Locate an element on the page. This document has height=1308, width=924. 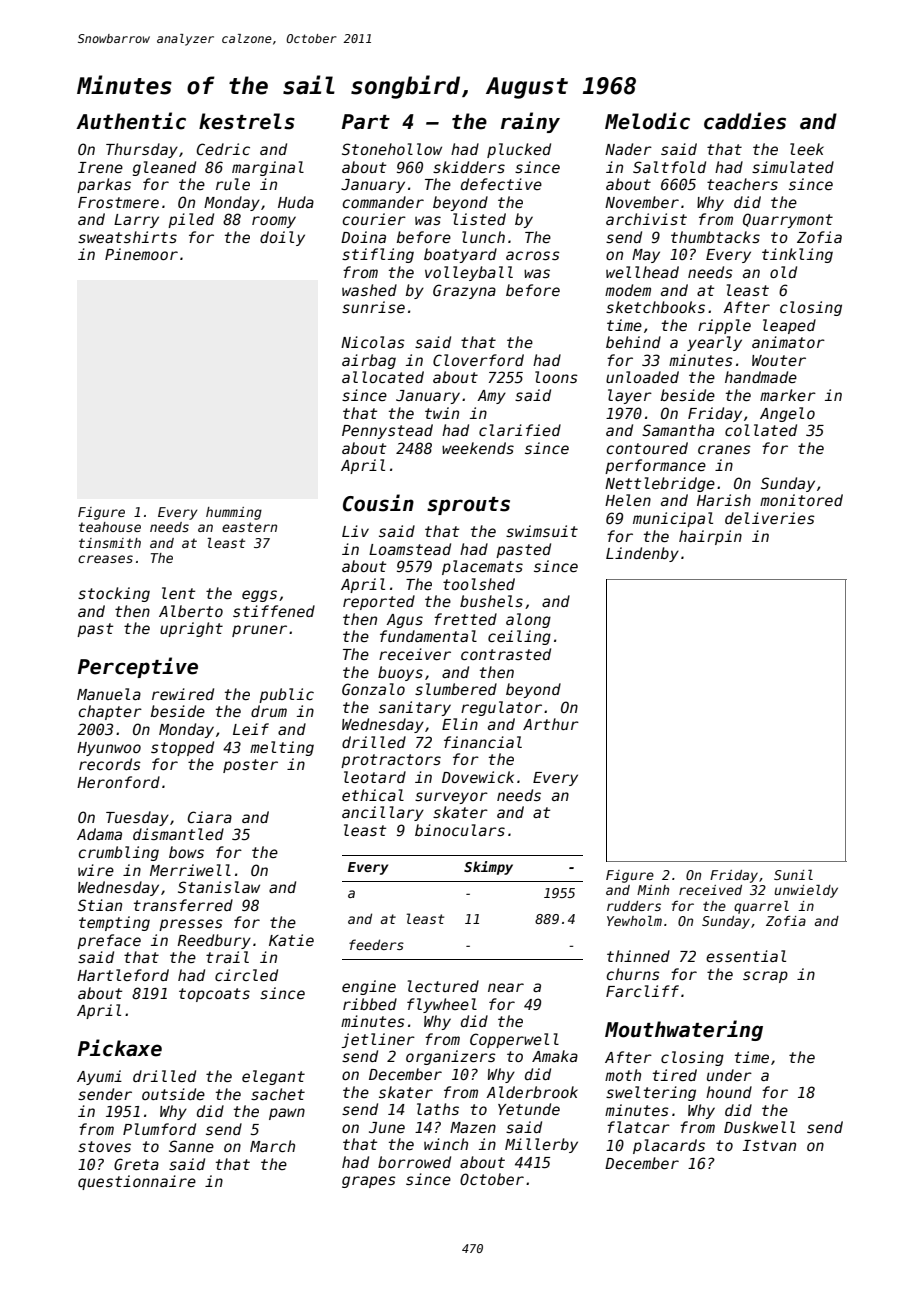
Hartleford is located at coordinates (123, 975).
